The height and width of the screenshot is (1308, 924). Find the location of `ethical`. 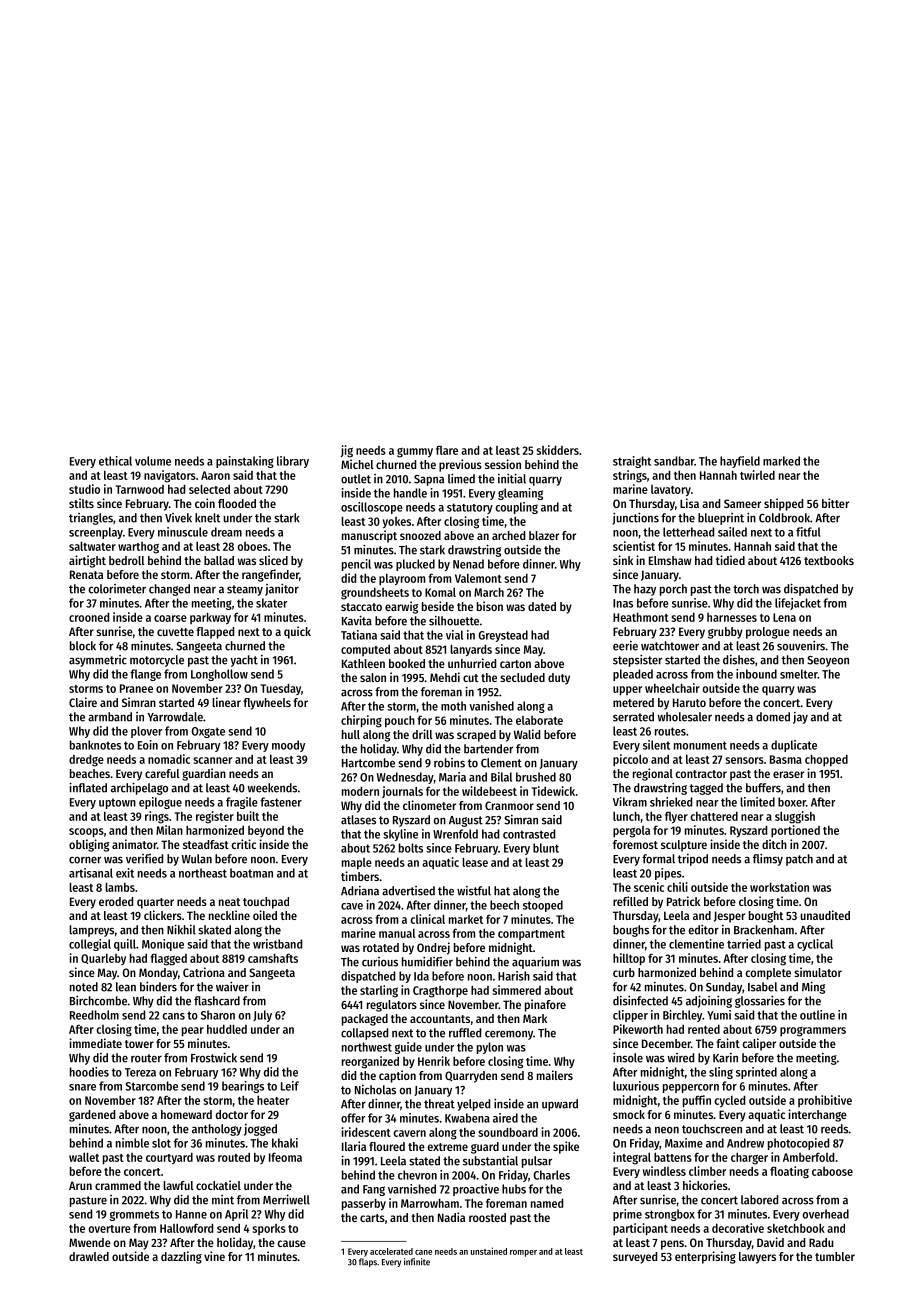

ethical is located at coordinates (115, 461).
